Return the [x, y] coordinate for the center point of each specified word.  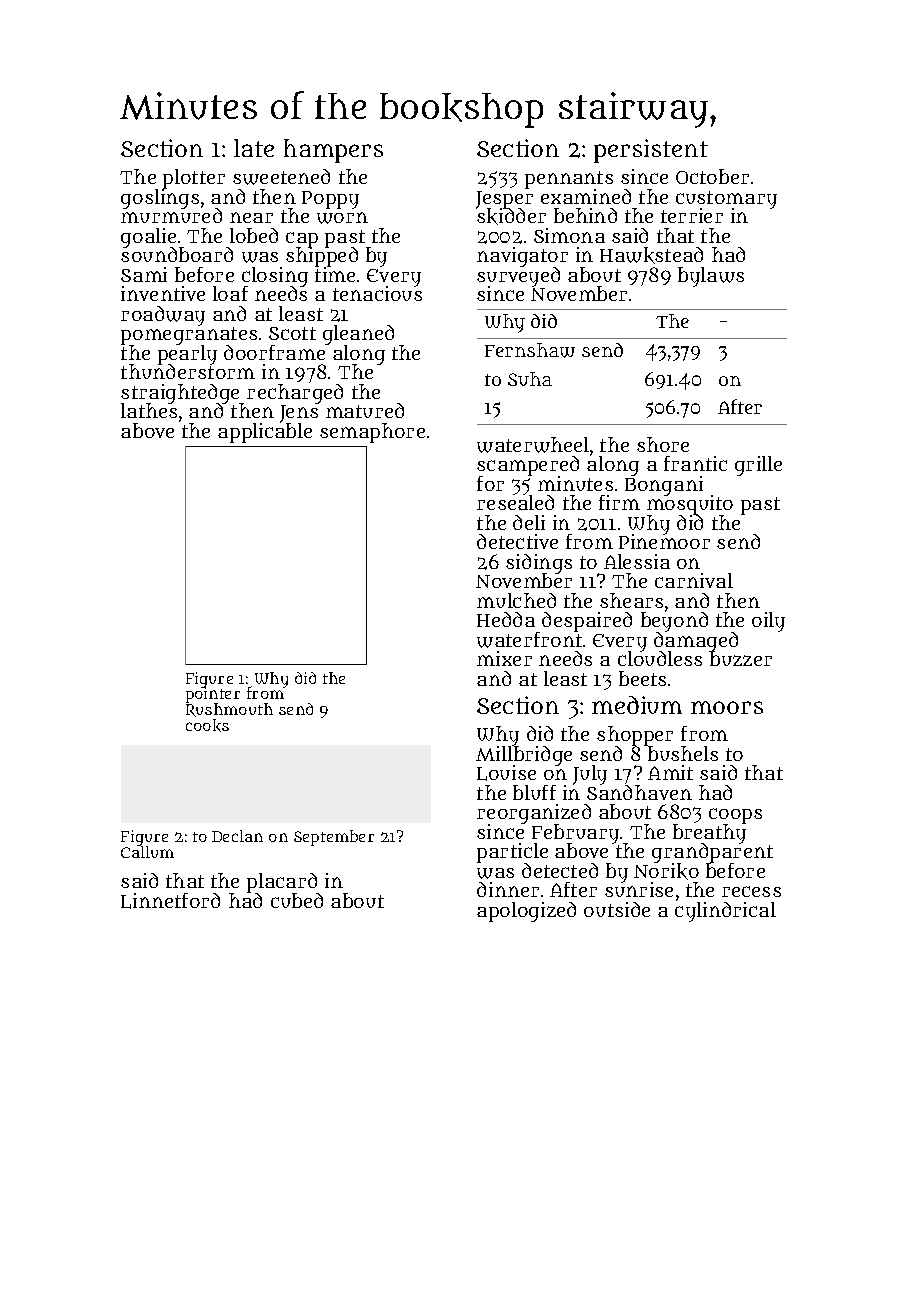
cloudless [660, 659]
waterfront [529, 640]
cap [302, 240]
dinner [508, 889]
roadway [163, 316]
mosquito [690, 505]
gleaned [358, 335]
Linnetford [170, 901]
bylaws [711, 277]
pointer [213, 696]
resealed [515, 502]
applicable [265, 433]
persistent [651, 151]
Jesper [504, 200]
